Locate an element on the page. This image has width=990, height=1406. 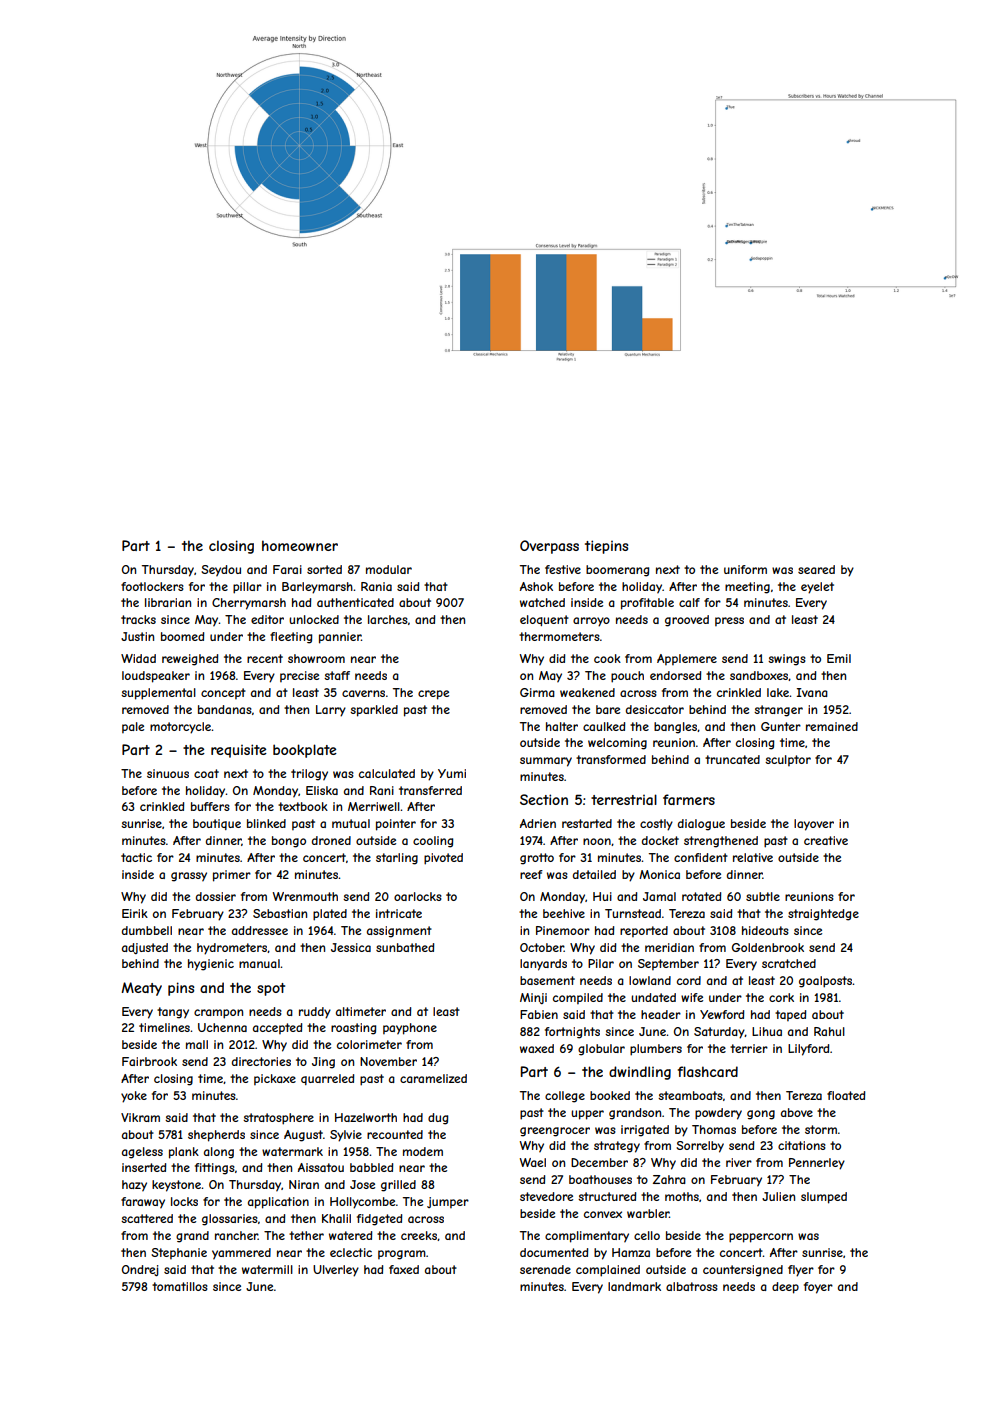
Overpass is located at coordinates (549, 547).
